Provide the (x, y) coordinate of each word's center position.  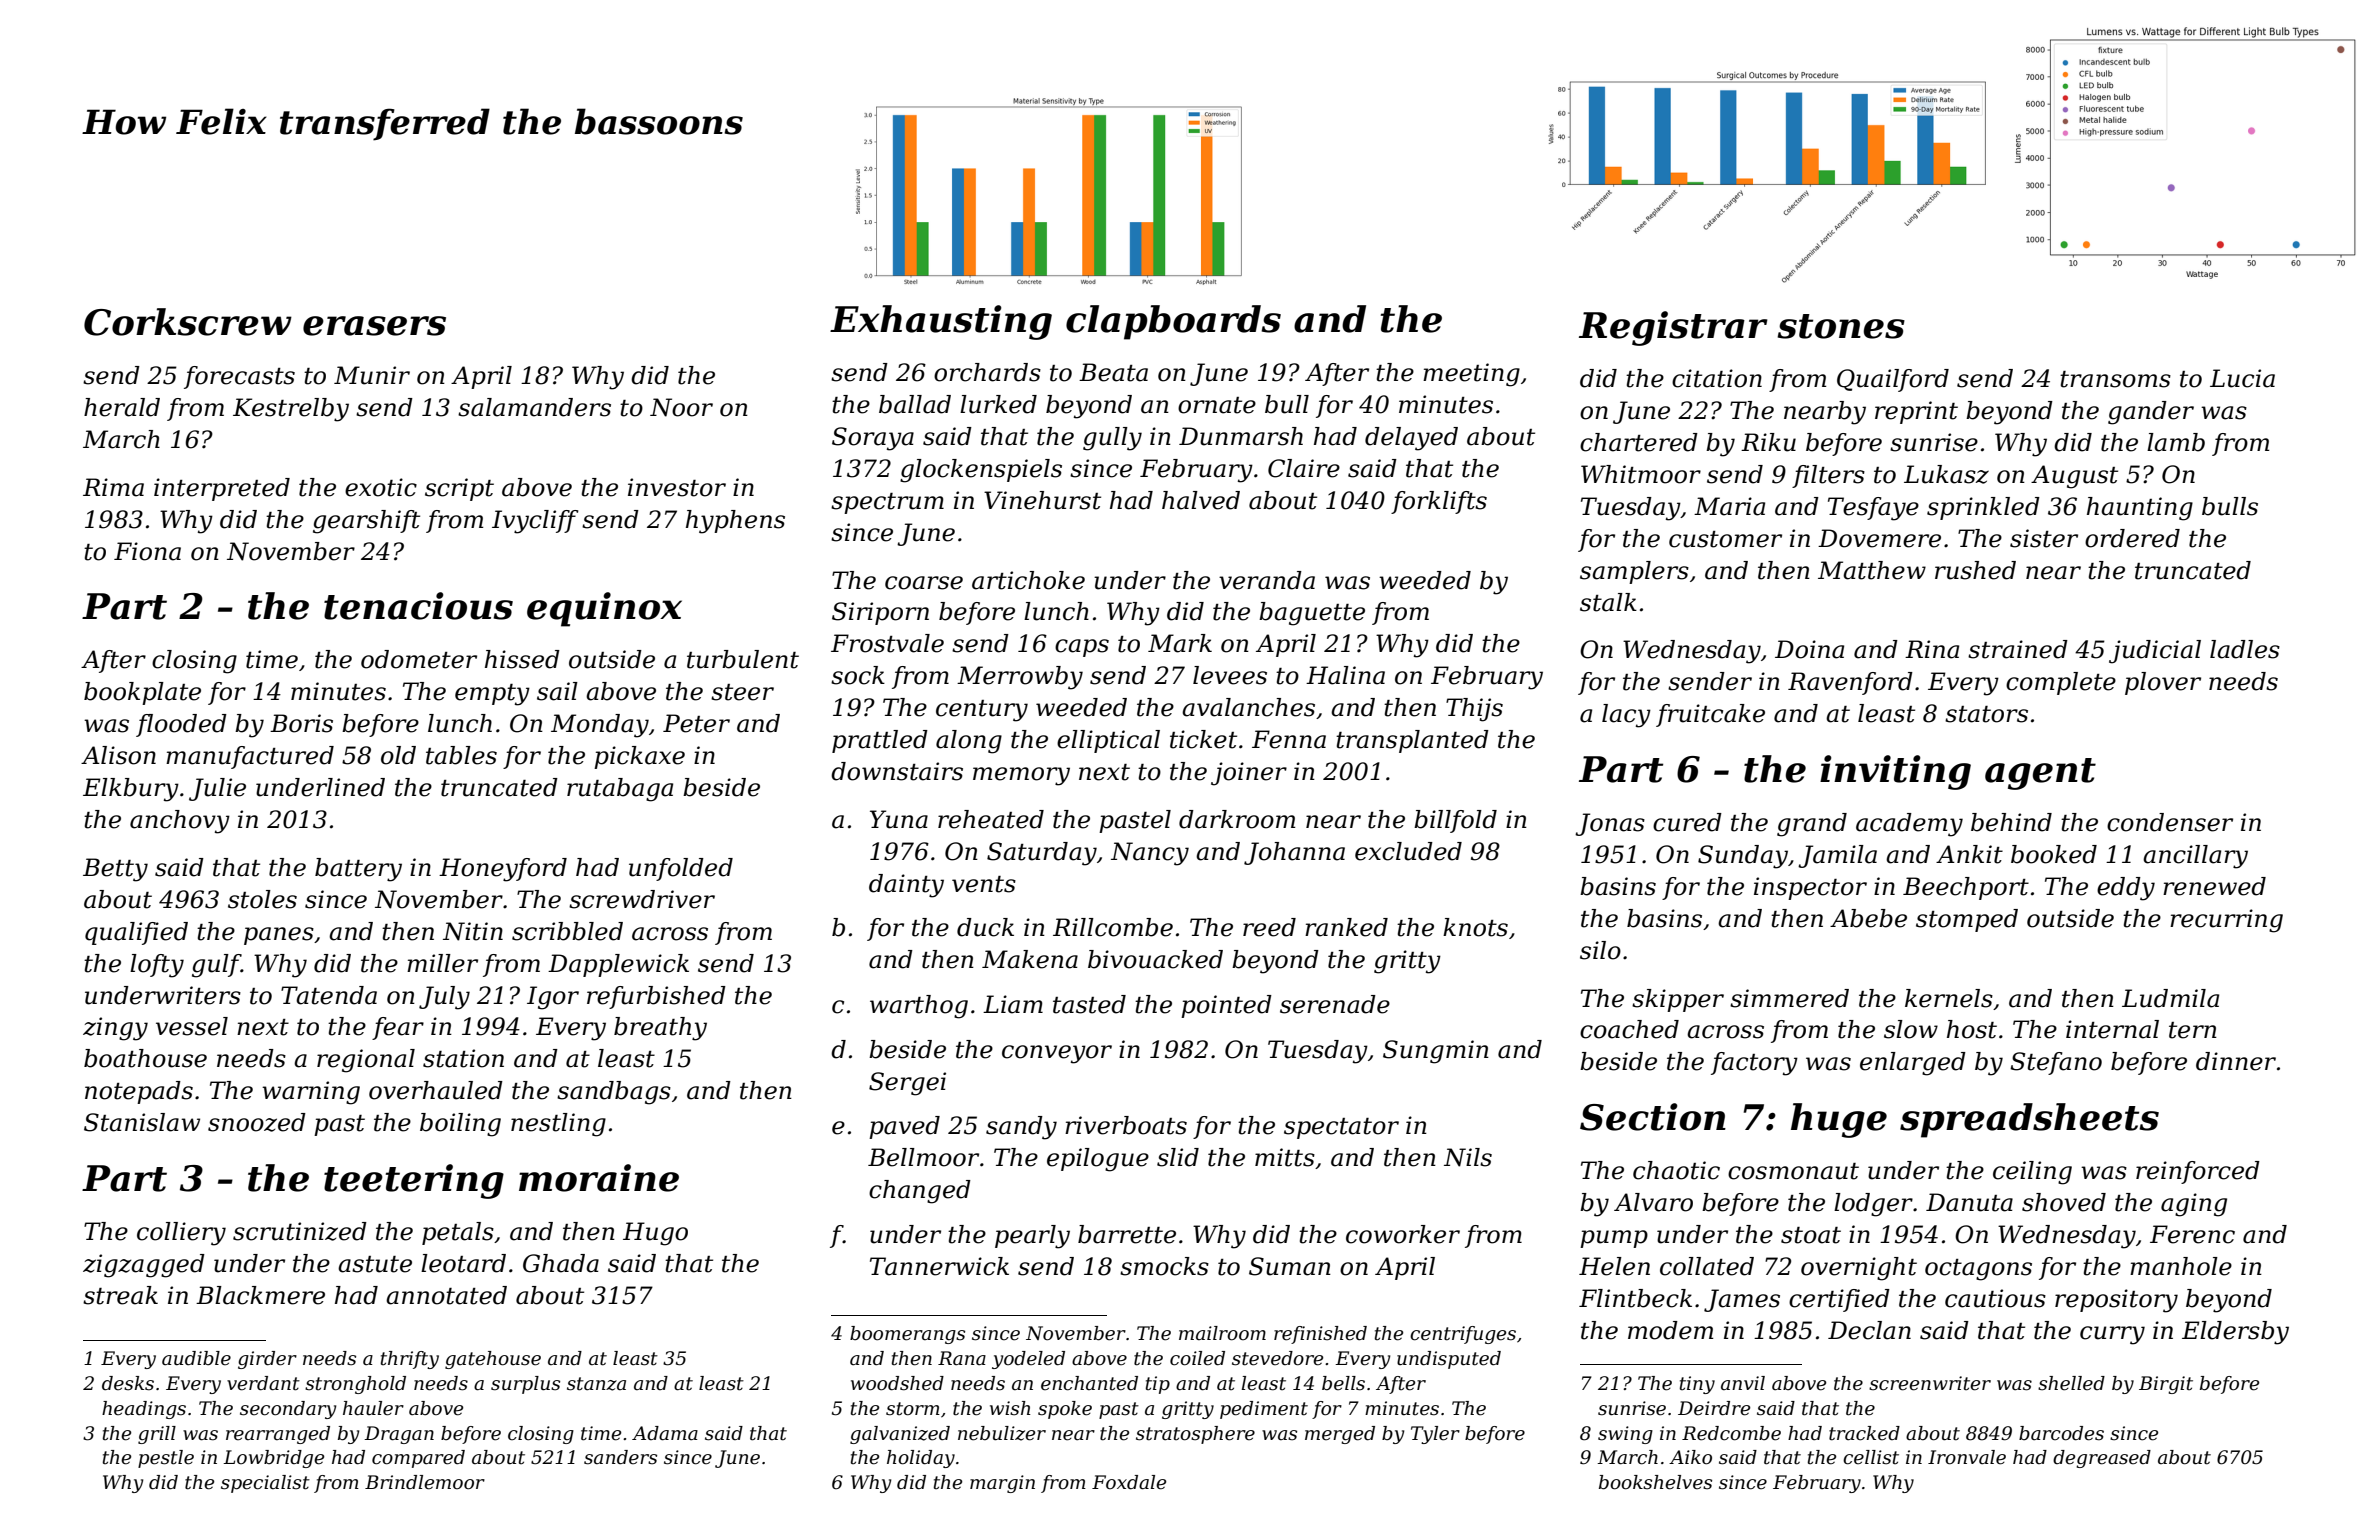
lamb (2176, 442)
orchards (987, 372)
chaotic (1676, 1170)
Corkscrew (188, 322)
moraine (599, 1178)
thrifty (410, 1360)
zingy (115, 1029)
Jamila (1837, 856)
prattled (880, 741)
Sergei (907, 1084)
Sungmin (1436, 1052)
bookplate (142, 693)
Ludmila (2170, 998)
